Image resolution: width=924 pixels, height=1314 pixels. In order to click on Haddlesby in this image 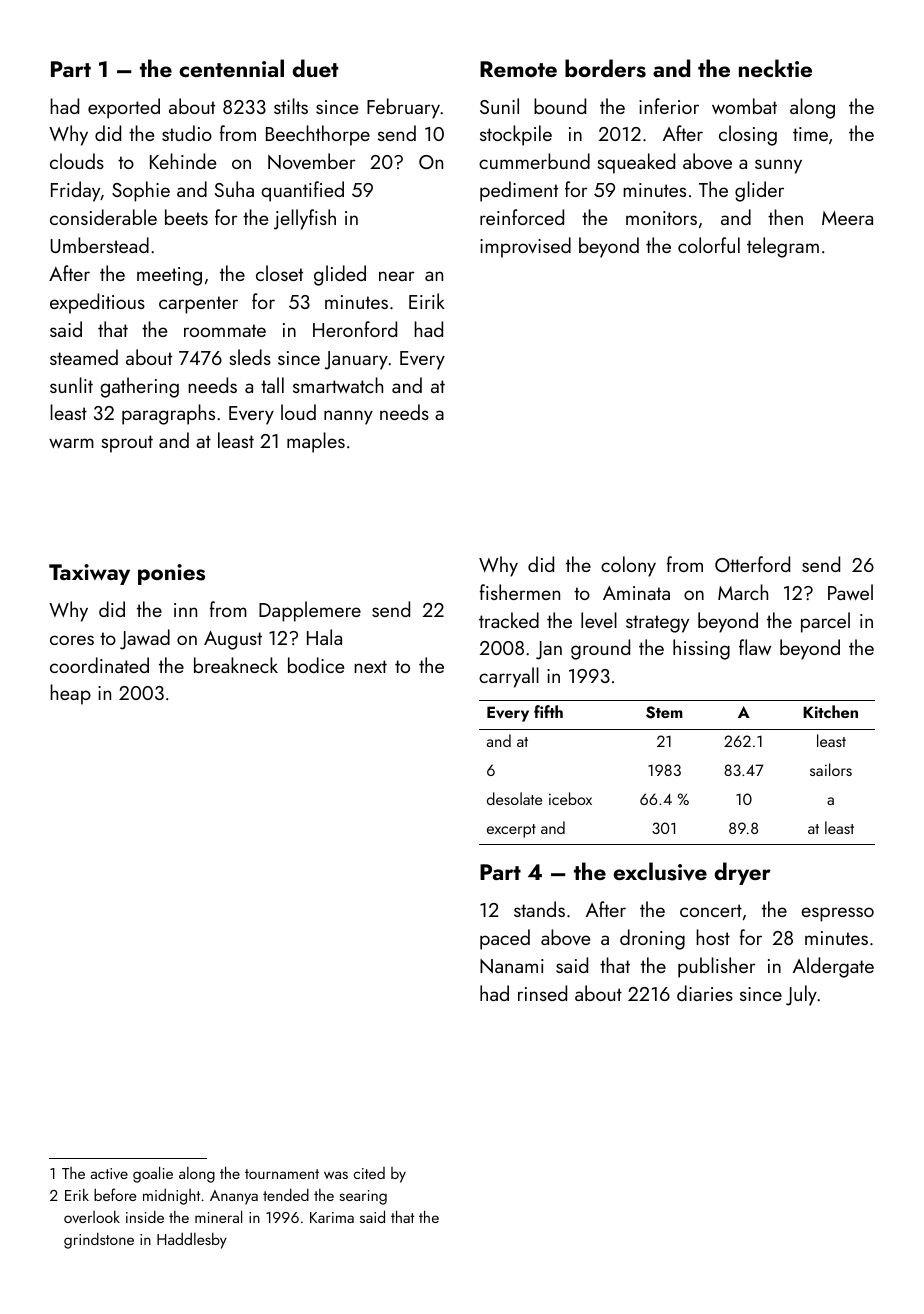, I will do `click(192, 1240)`.
